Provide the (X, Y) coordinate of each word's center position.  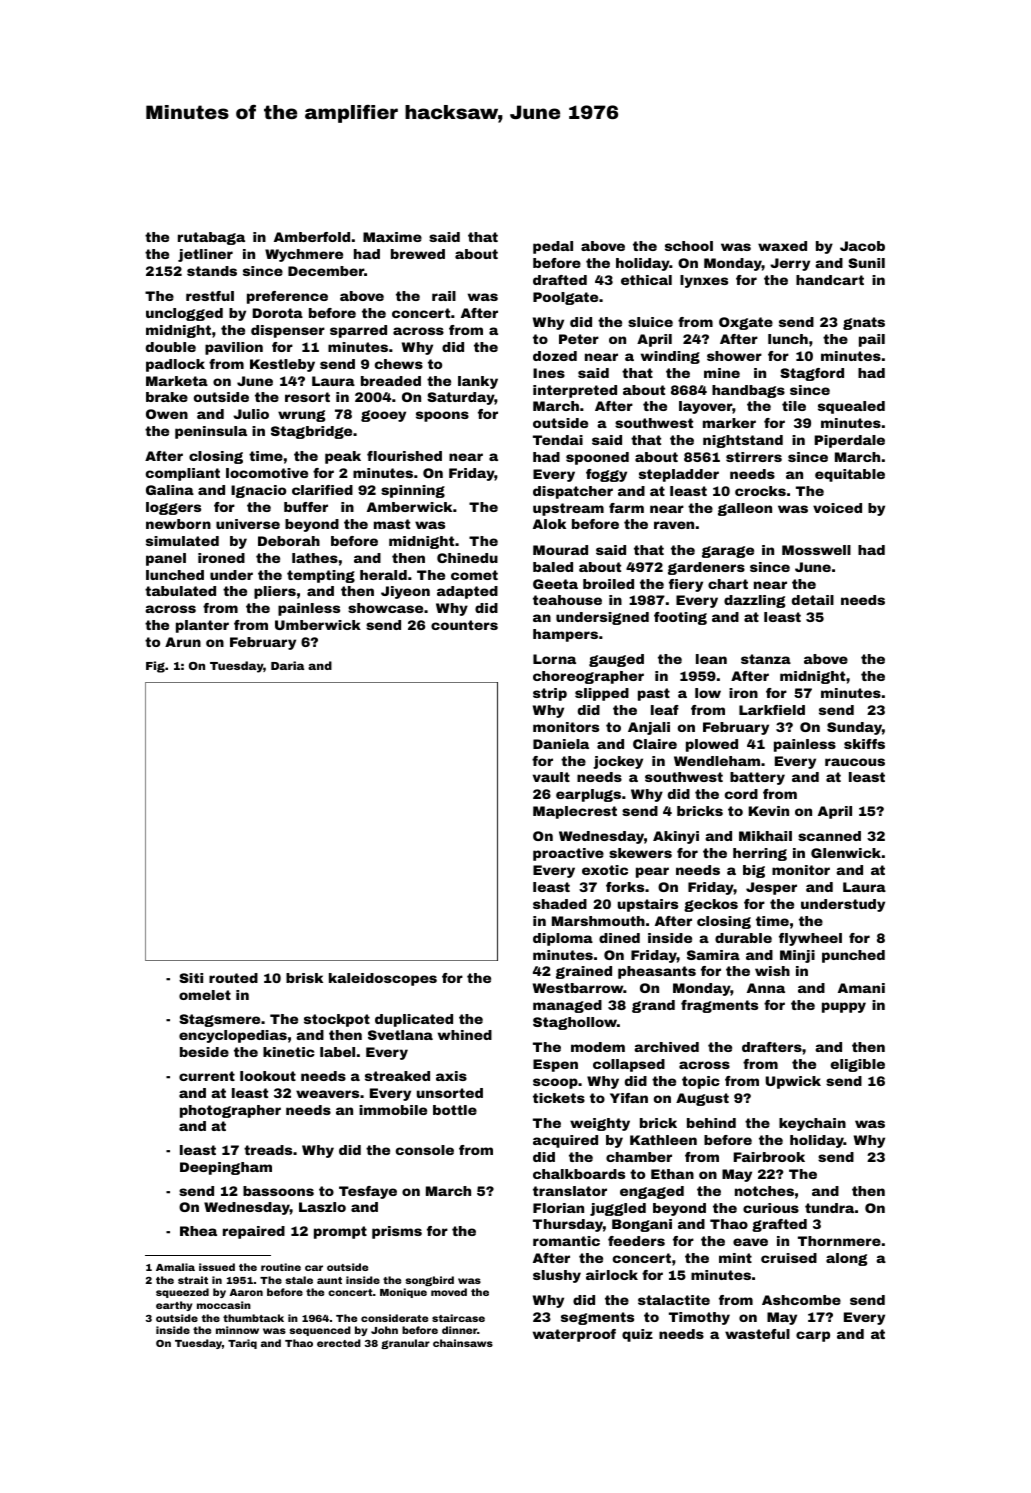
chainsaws (463, 1343)
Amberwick (409, 507)
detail (813, 600)
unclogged (184, 314)
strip (550, 694)
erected (339, 1343)
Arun (183, 642)
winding (670, 357)
